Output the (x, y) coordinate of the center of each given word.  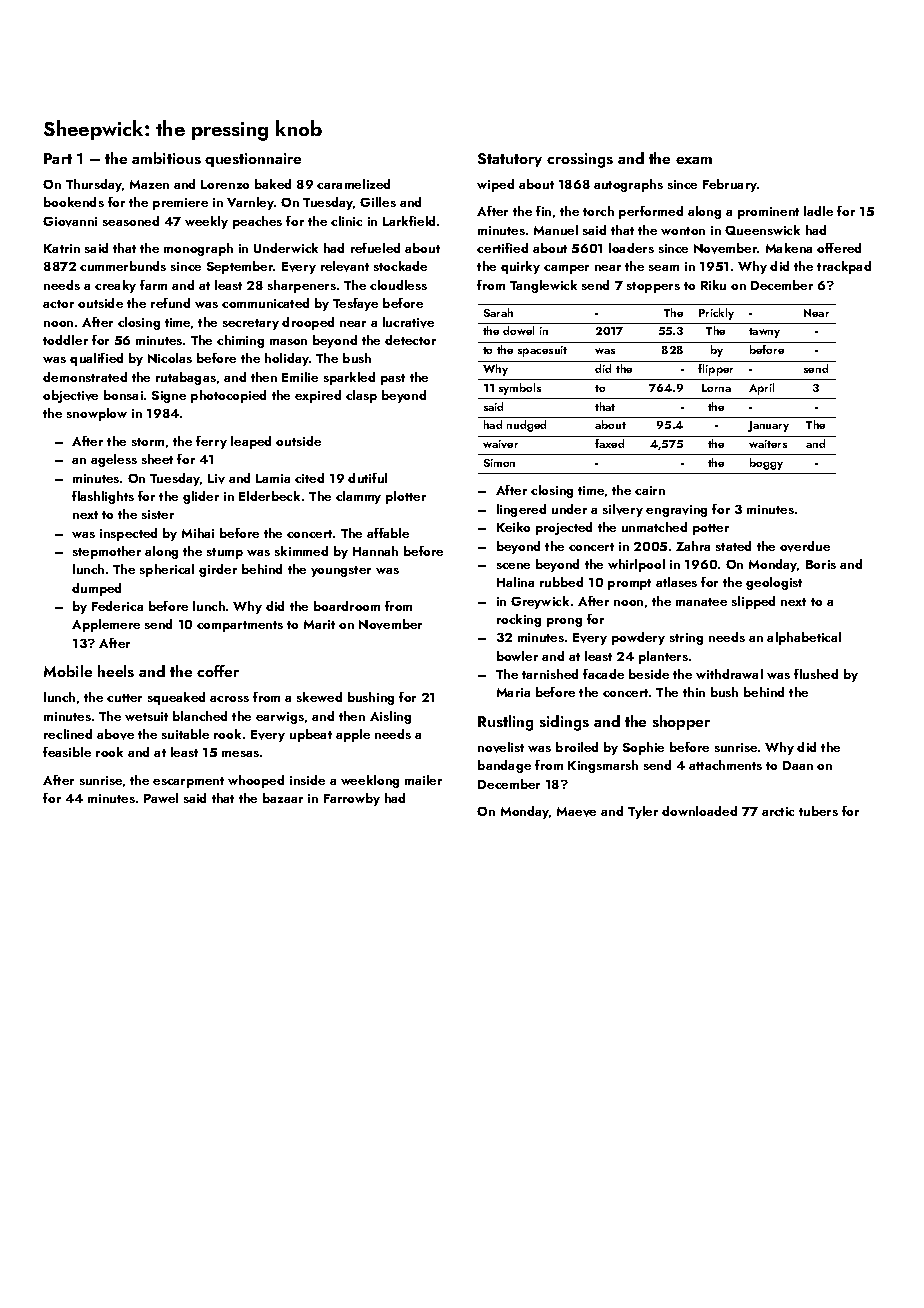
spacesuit (542, 351)
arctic (778, 811)
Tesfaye (355, 304)
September (240, 267)
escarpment (188, 782)
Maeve (576, 812)
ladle (818, 211)
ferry (211, 442)
